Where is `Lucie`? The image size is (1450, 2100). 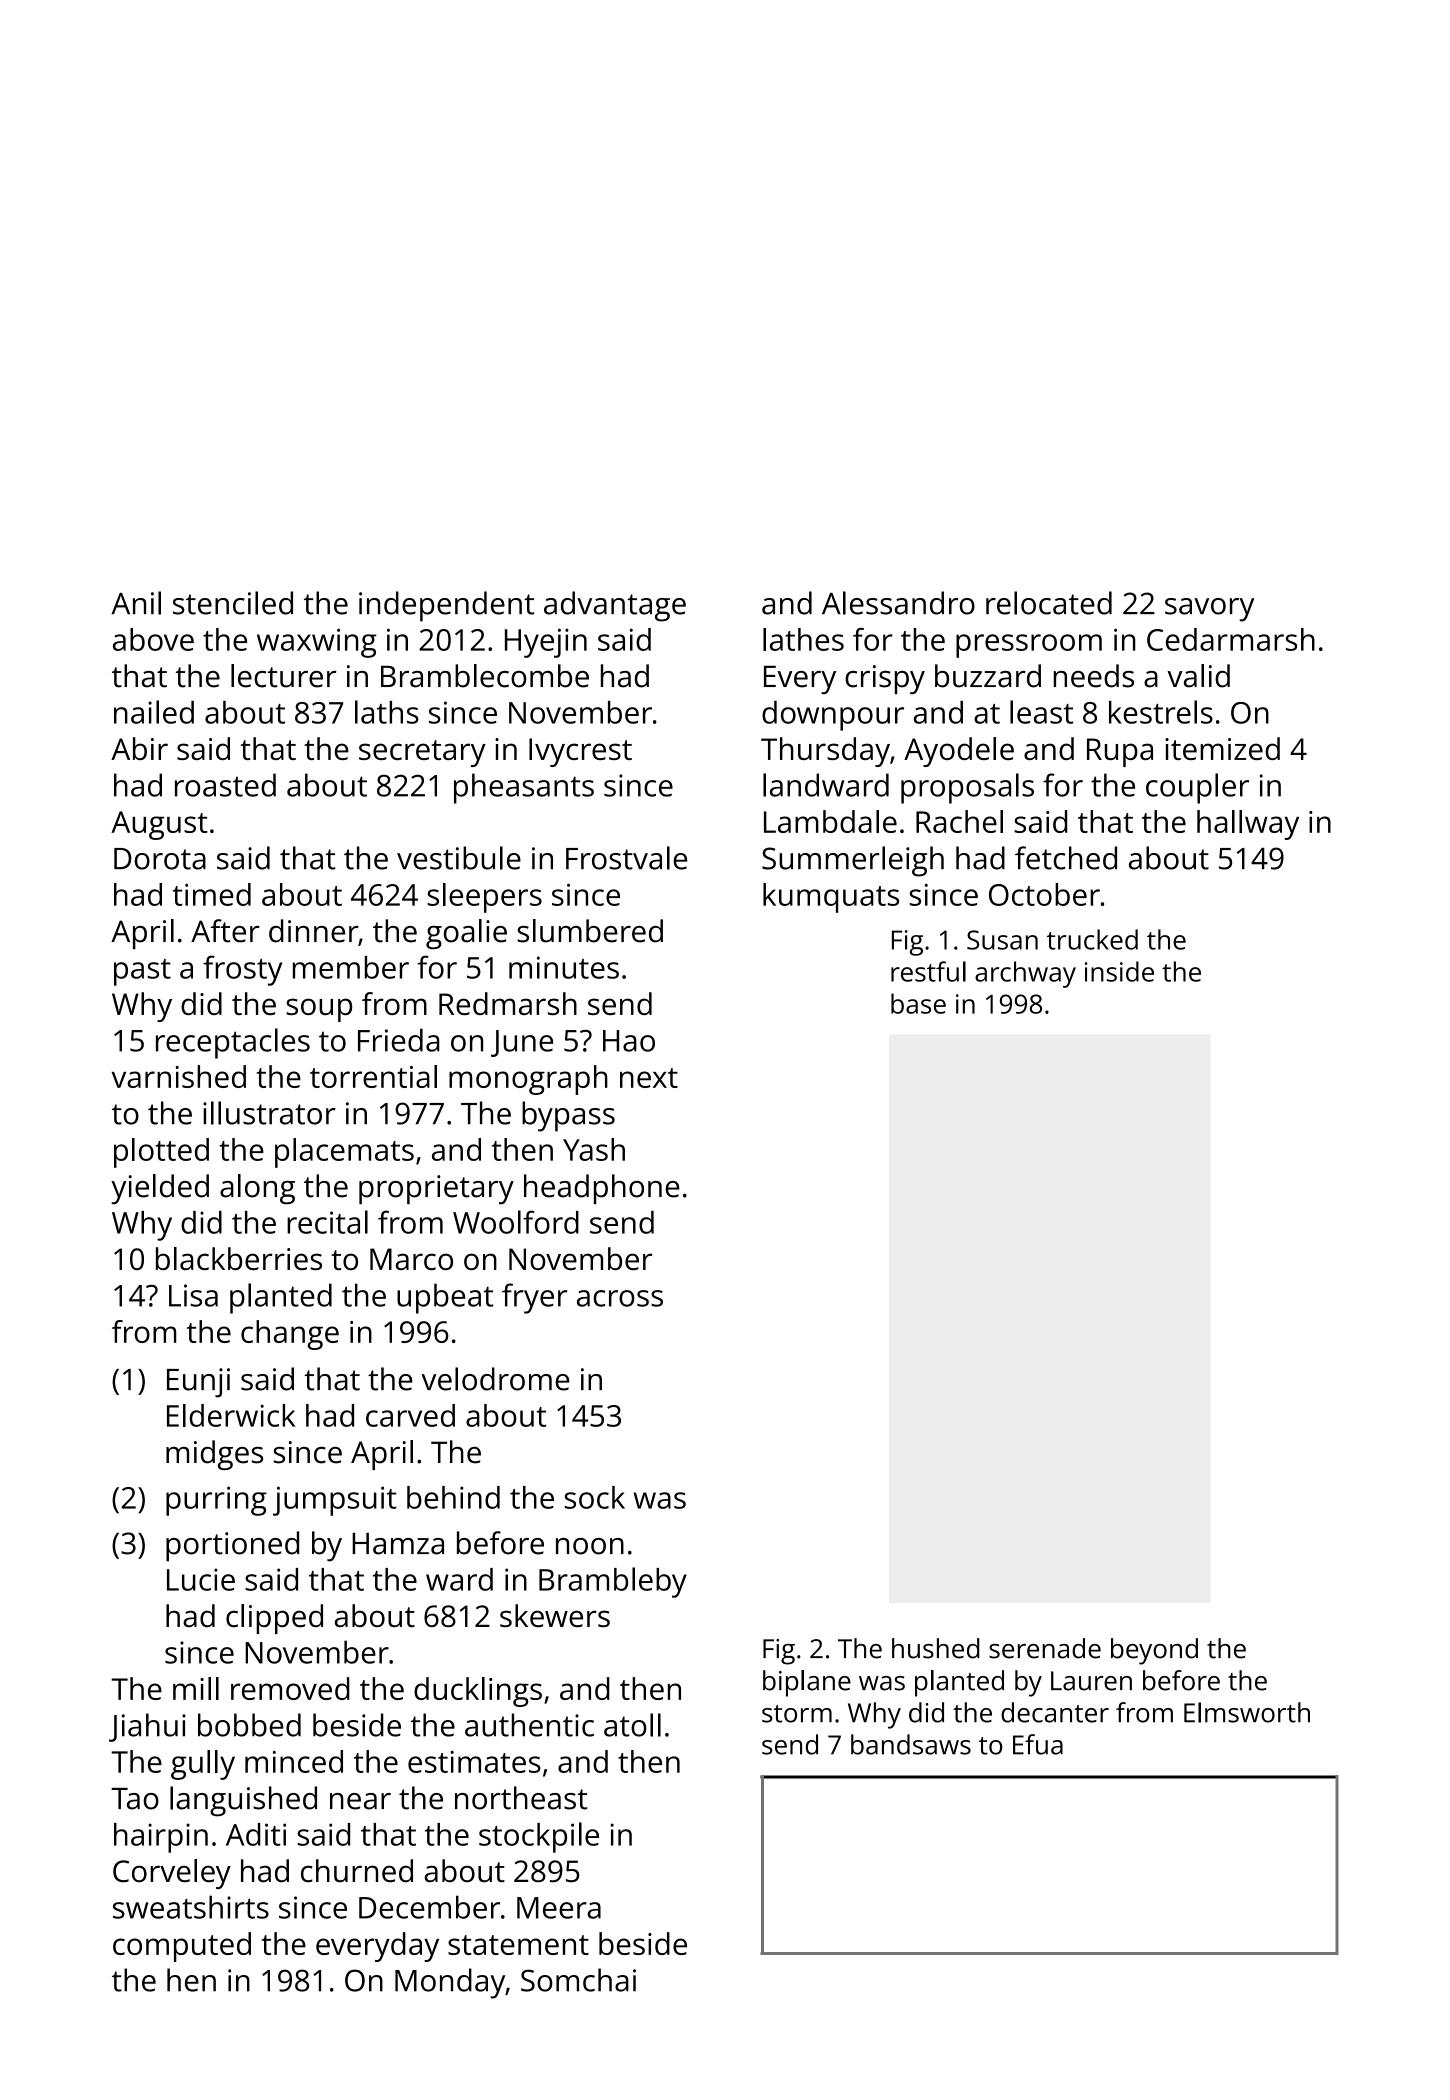
Lucie is located at coordinates (201, 1579).
